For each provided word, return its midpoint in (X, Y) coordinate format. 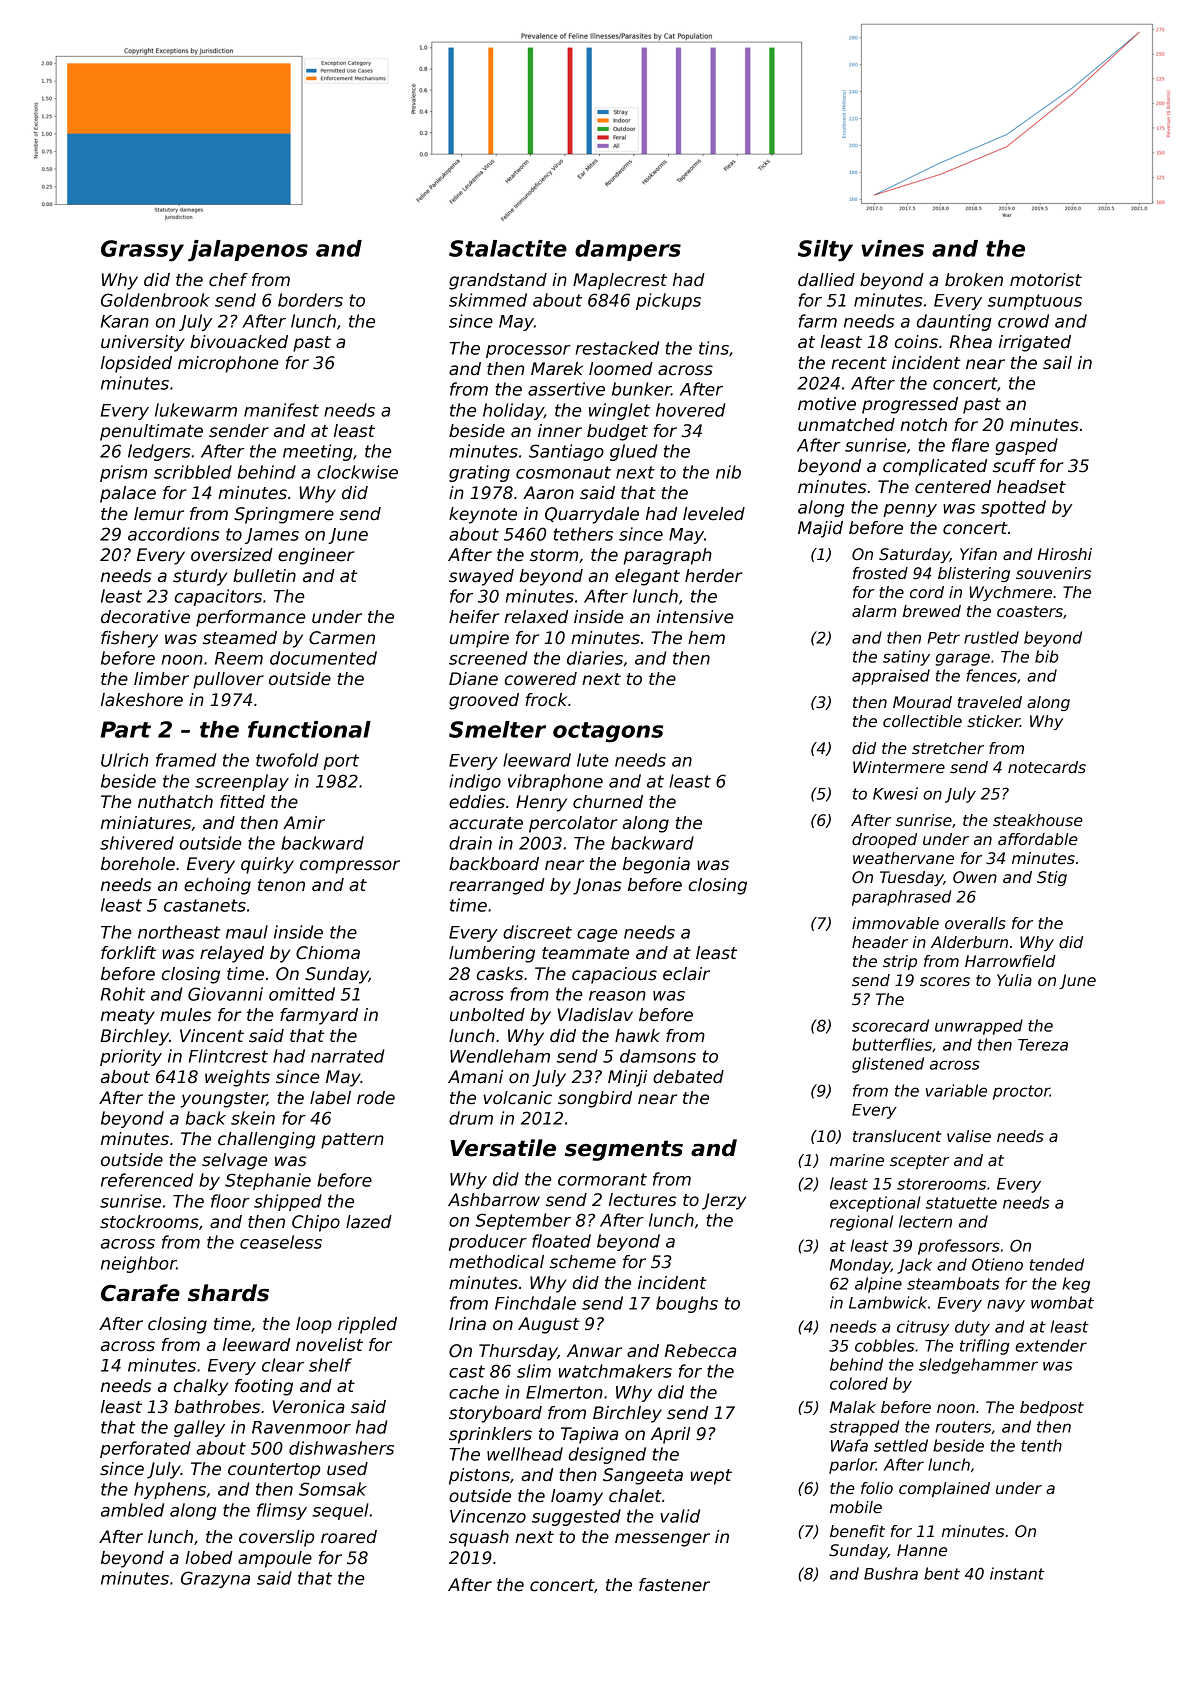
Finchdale (535, 1303)
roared (349, 1537)
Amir (304, 822)
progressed (910, 405)
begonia (656, 865)
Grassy (142, 251)
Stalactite (508, 248)
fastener (674, 1585)
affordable (1038, 839)
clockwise (357, 472)
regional (861, 1223)
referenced (147, 1180)
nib (728, 472)
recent (859, 363)
